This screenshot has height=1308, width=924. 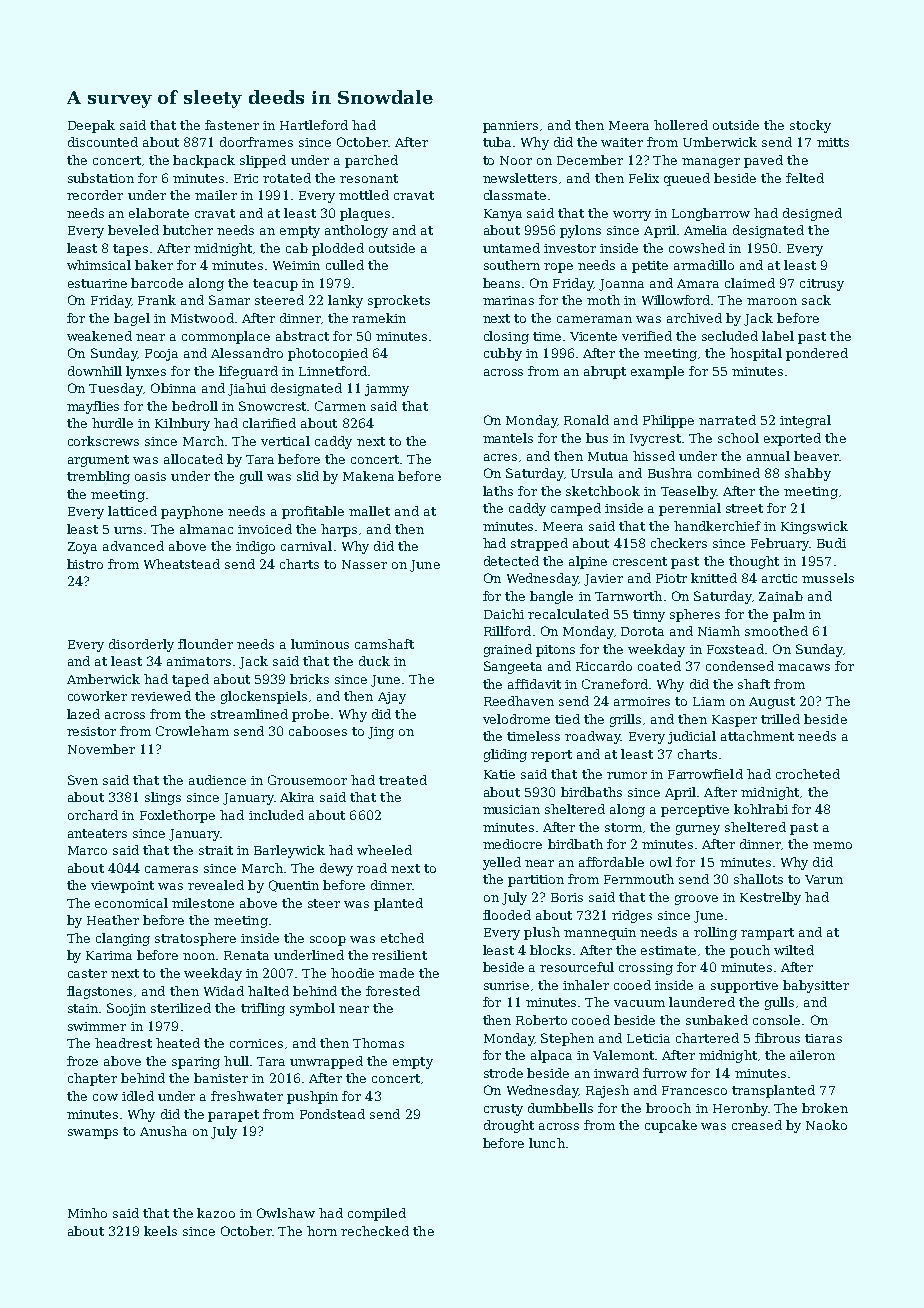 I want to click on hollered, so click(x=681, y=125).
